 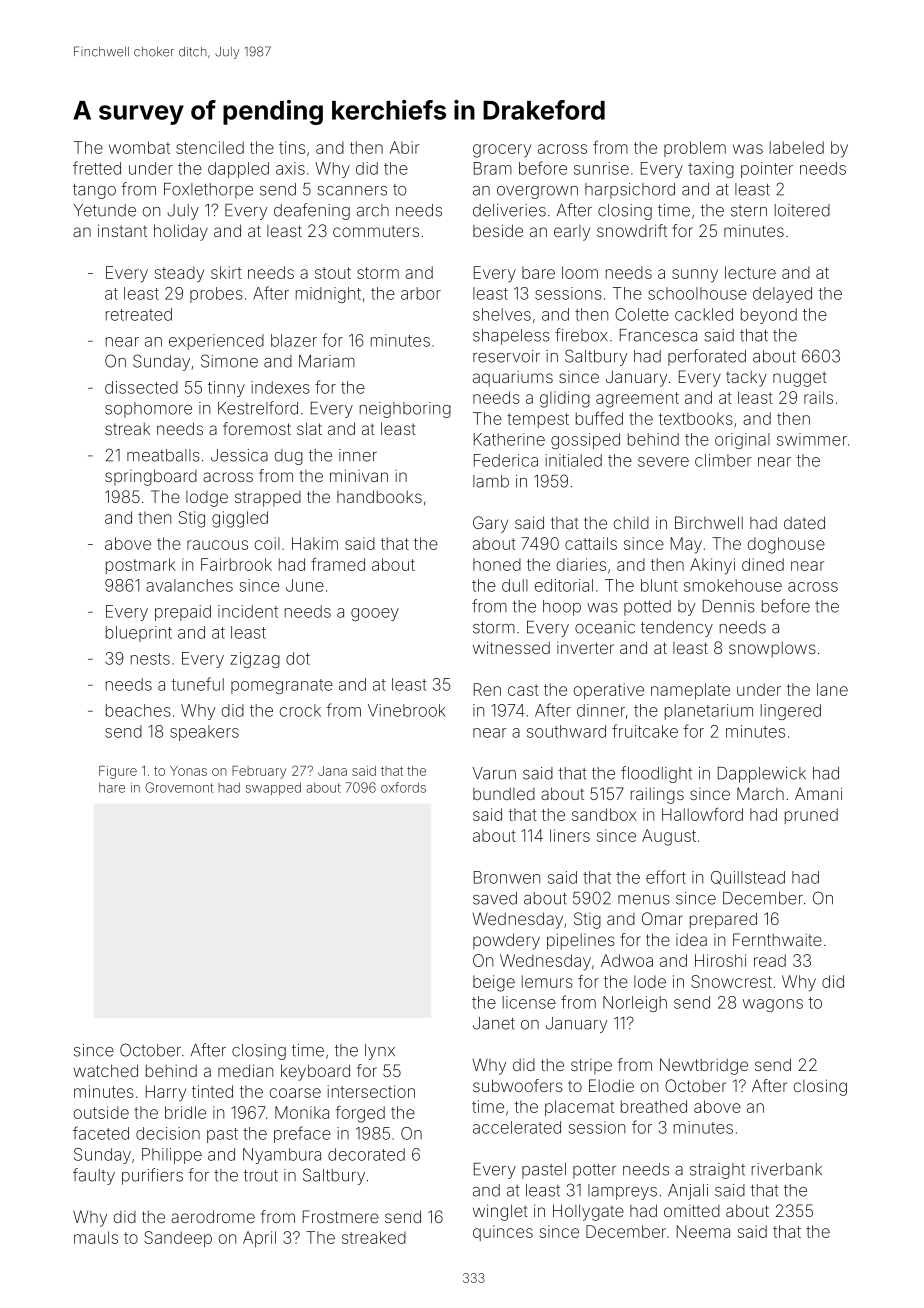 What do you see at coordinates (772, 650) in the image?
I see `snowplows` at bounding box center [772, 650].
